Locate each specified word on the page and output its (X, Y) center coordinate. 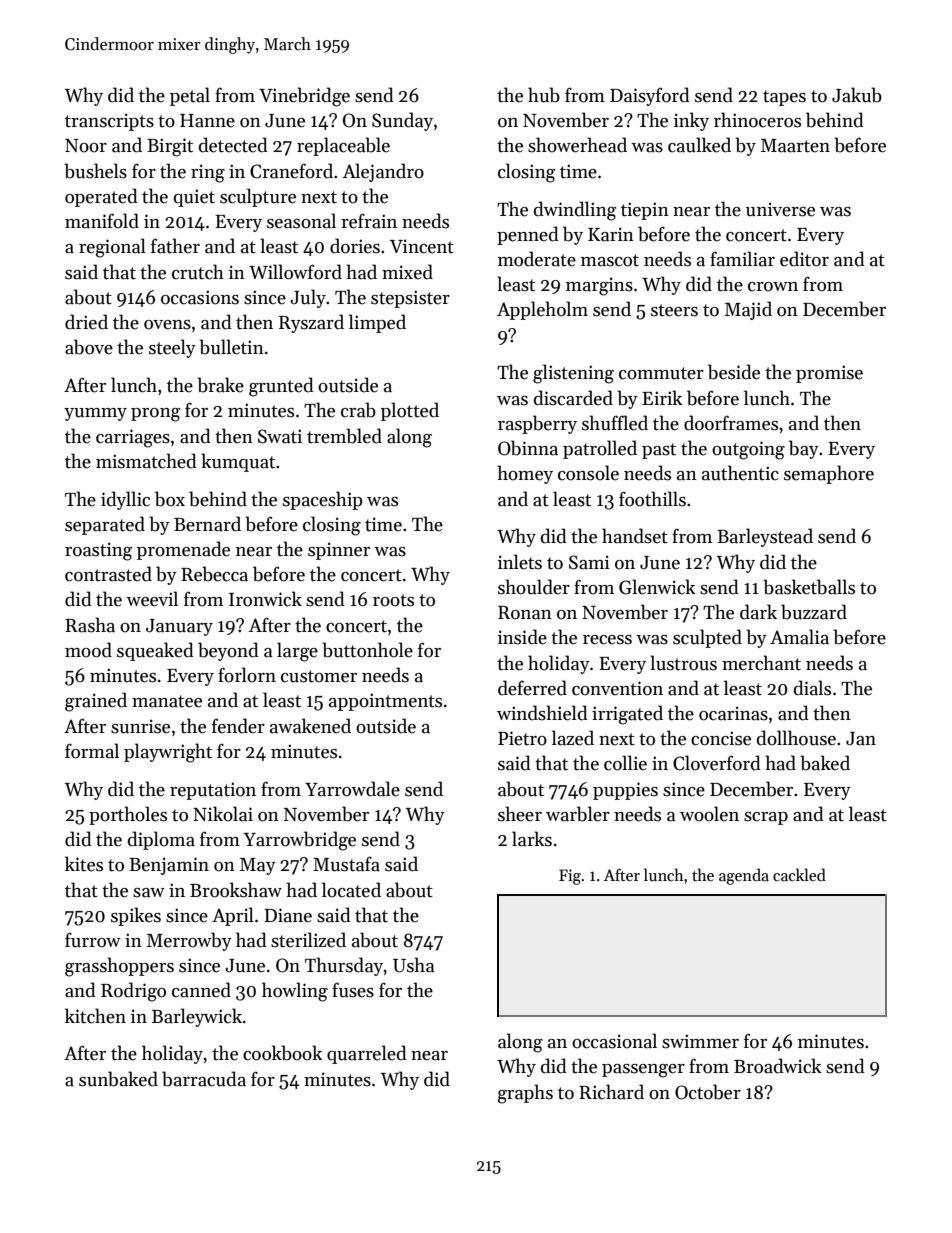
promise (829, 374)
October (708, 1092)
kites (84, 864)
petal (190, 96)
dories (355, 246)
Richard (611, 1092)
